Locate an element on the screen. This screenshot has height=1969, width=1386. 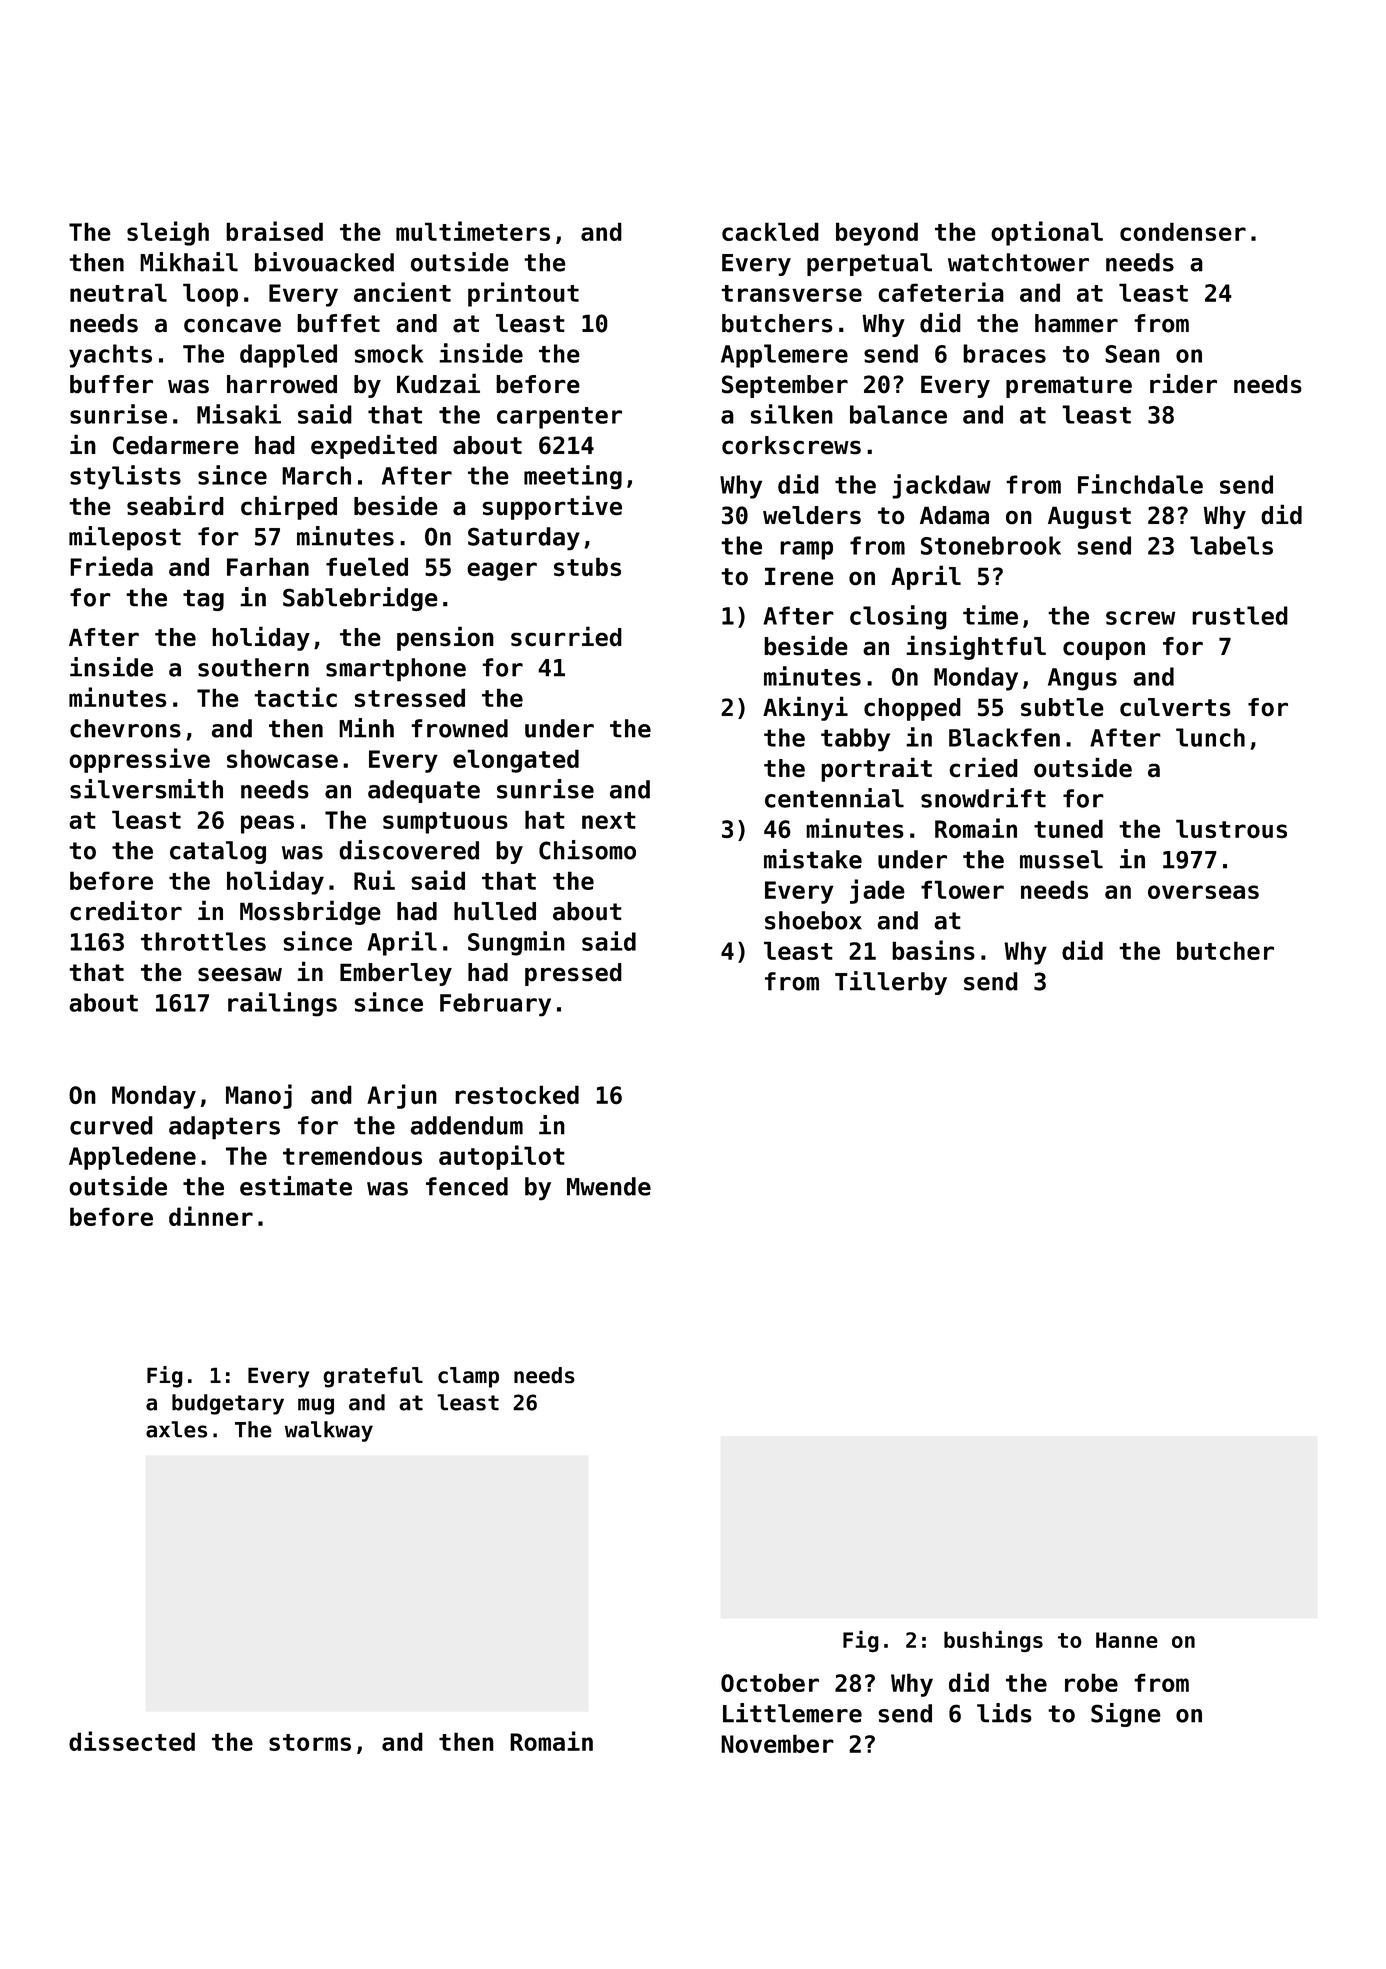
pressed is located at coordinates (573, 974).
